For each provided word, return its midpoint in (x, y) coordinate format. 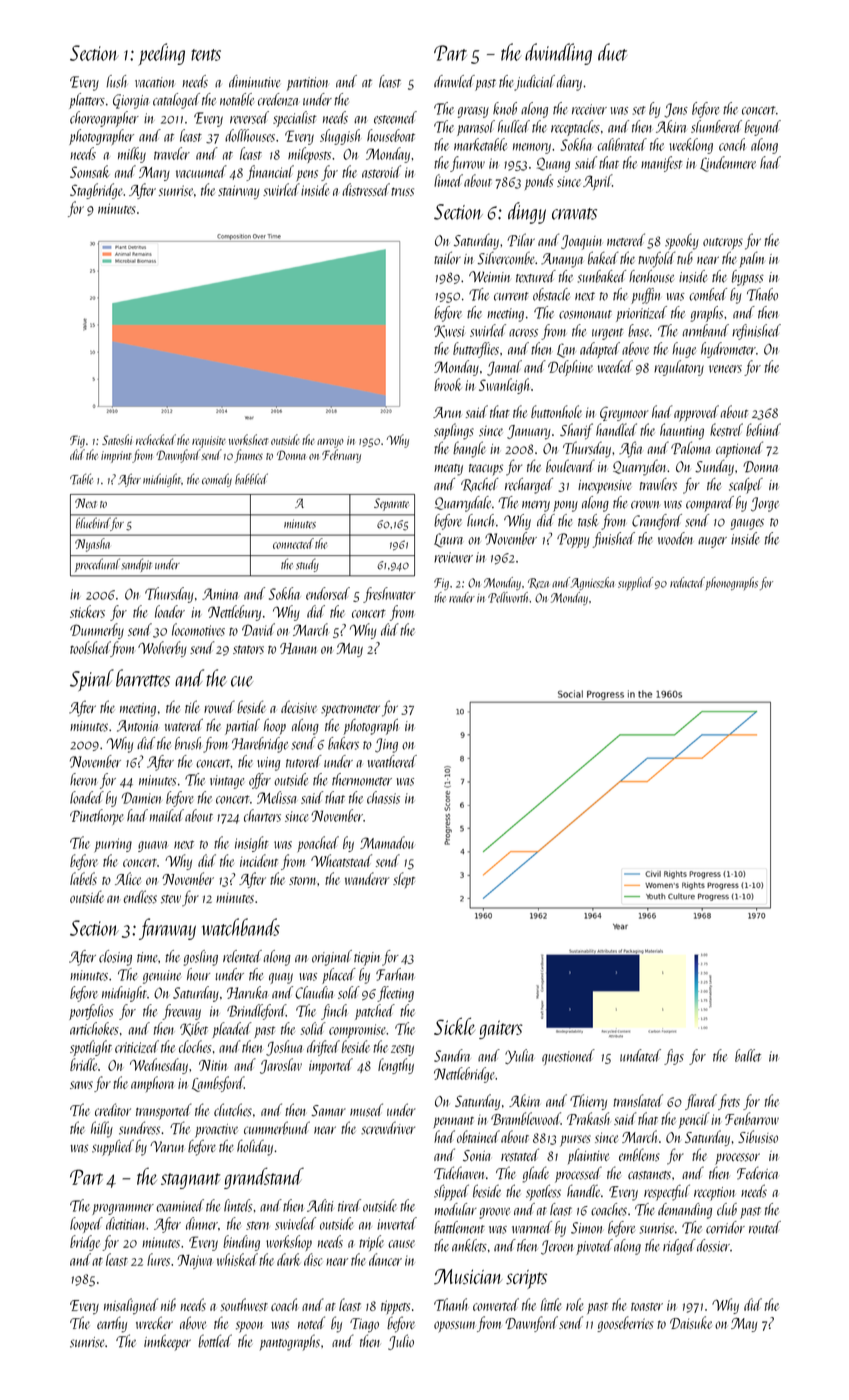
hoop (274, 726)
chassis (383, 797)
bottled (215, 1341)
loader (170, 611)
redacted (687, 582)
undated (640, 1055)
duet (612, 52)
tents (206, 55)
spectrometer (350, 711)
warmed (532, 1227)
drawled (454, 81)
